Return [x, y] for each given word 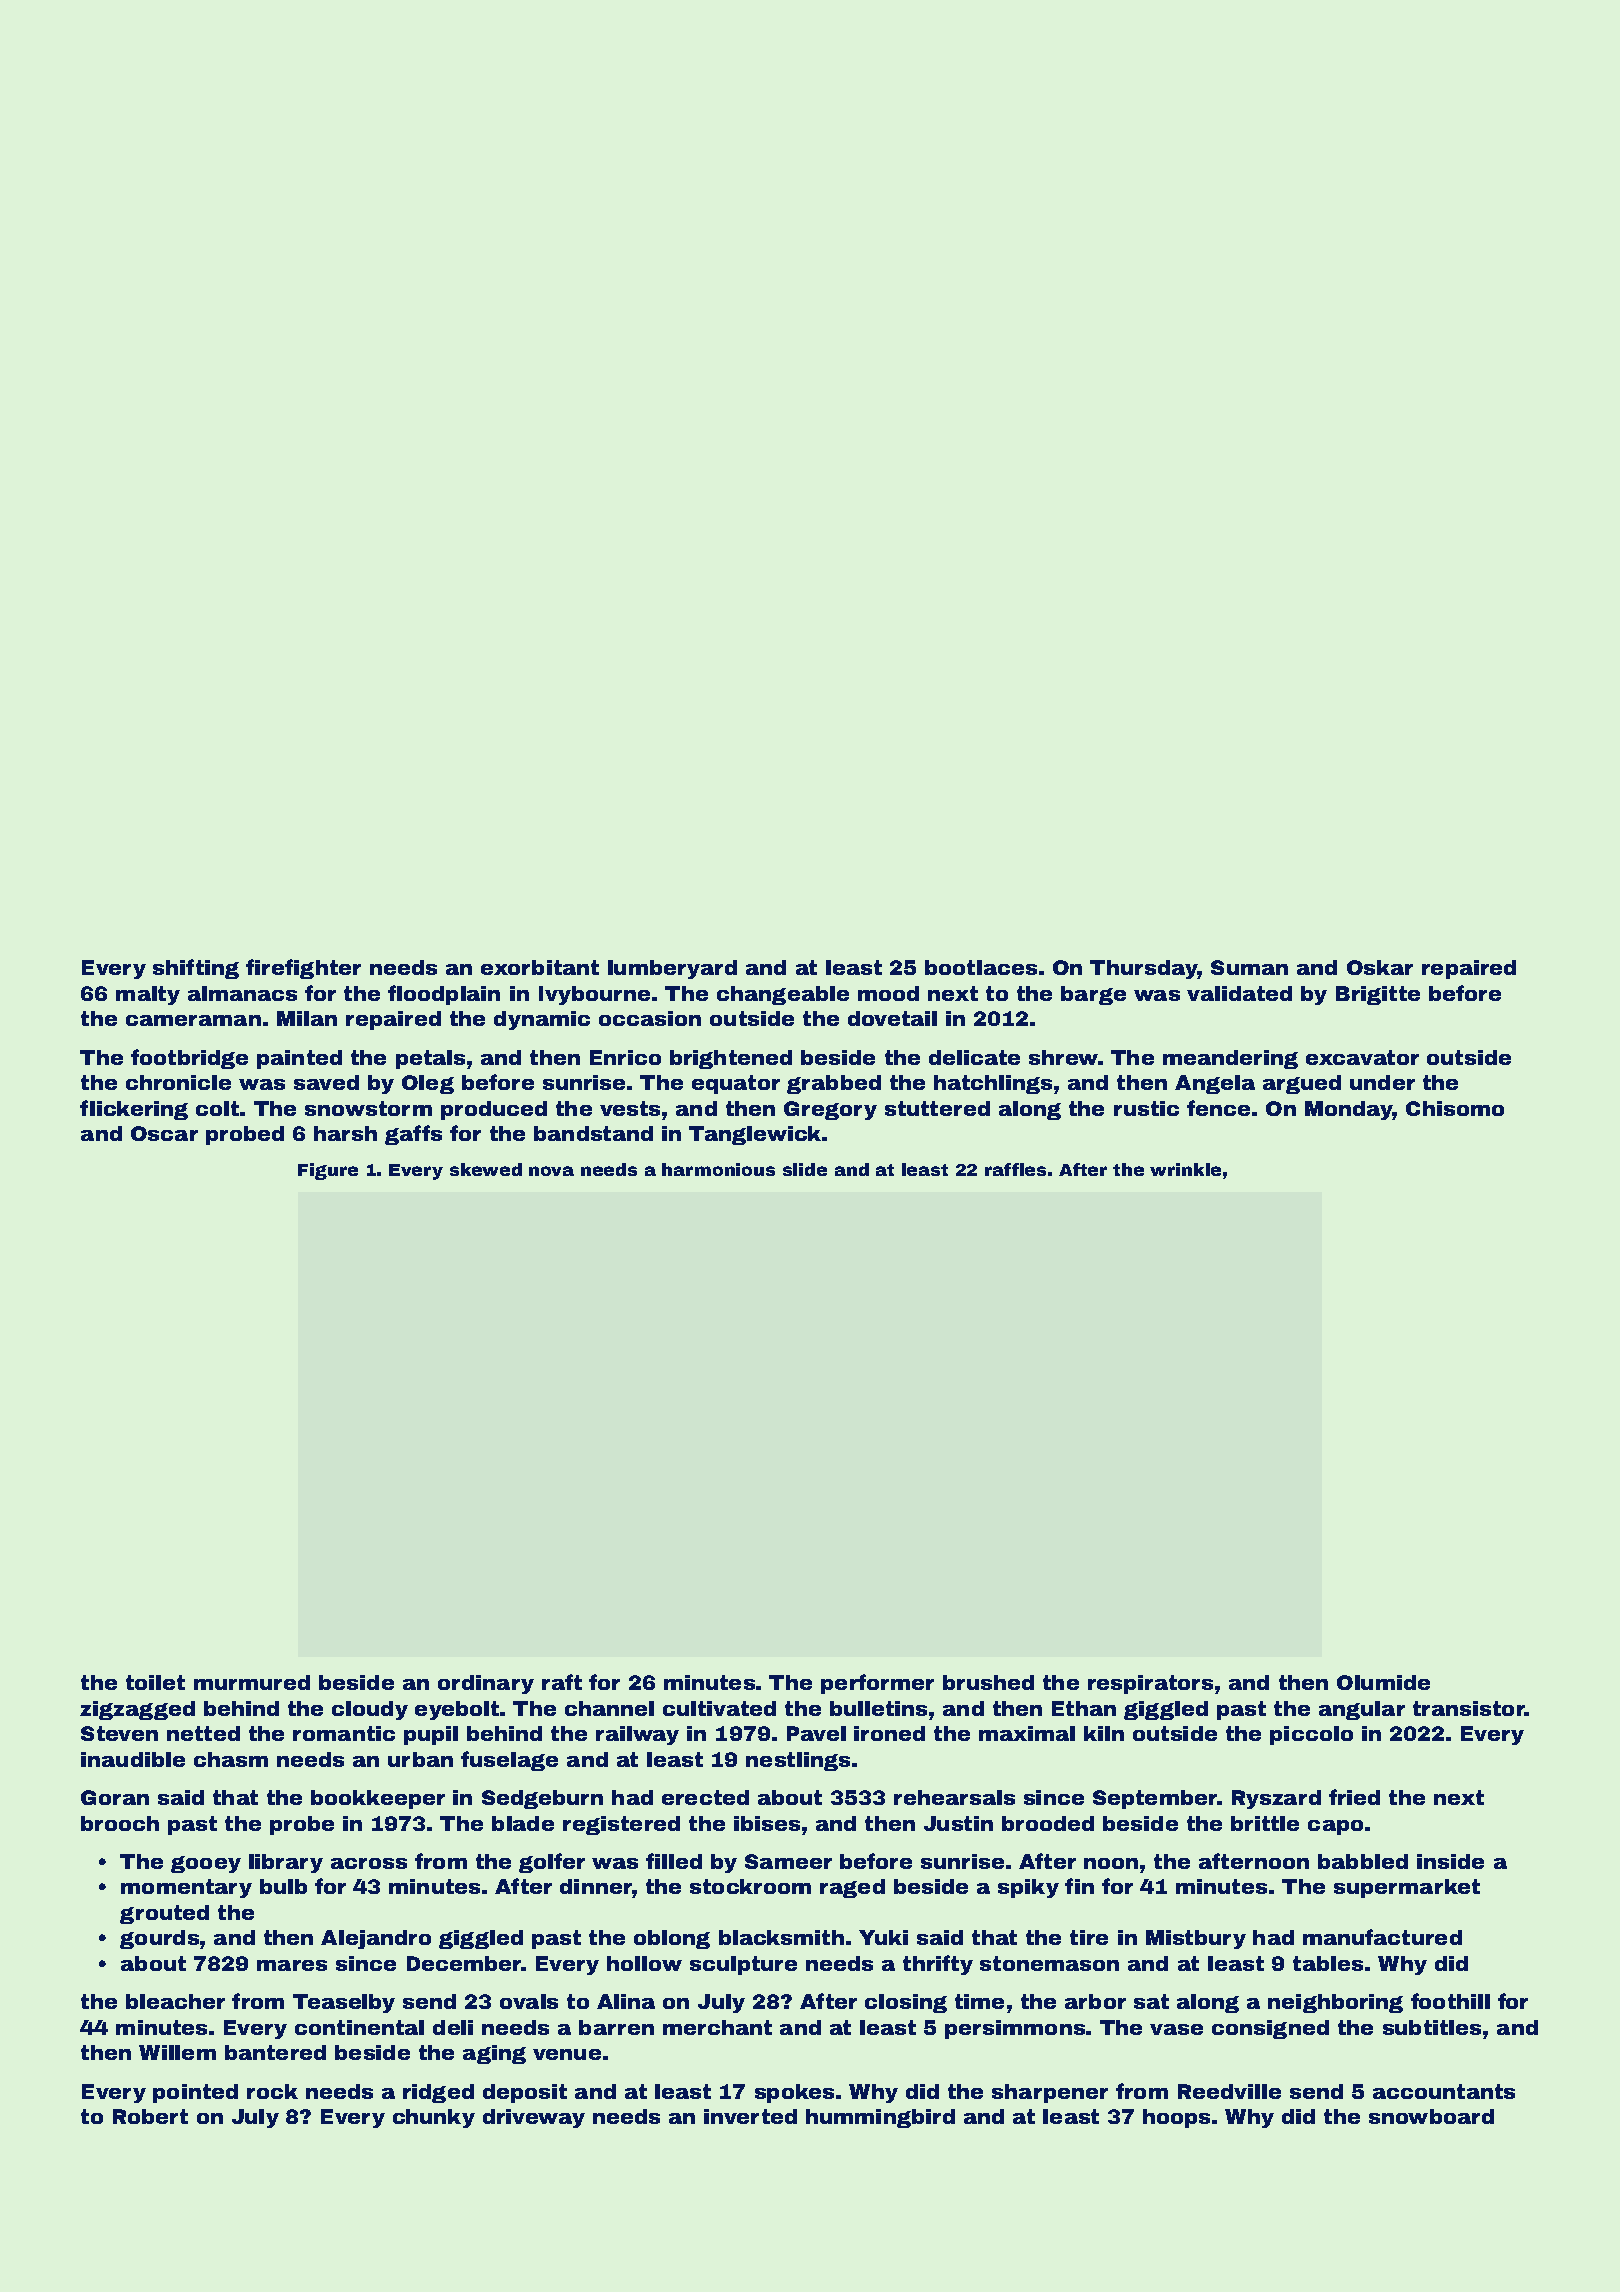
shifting [196, 969]
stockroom [750, 1886]
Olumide [1383, 1682]
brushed [988, 1682]
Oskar [1380, 967]
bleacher [175, 2001]
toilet [155, 1682]
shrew [1064, 1057]
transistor [1469, 1708]
